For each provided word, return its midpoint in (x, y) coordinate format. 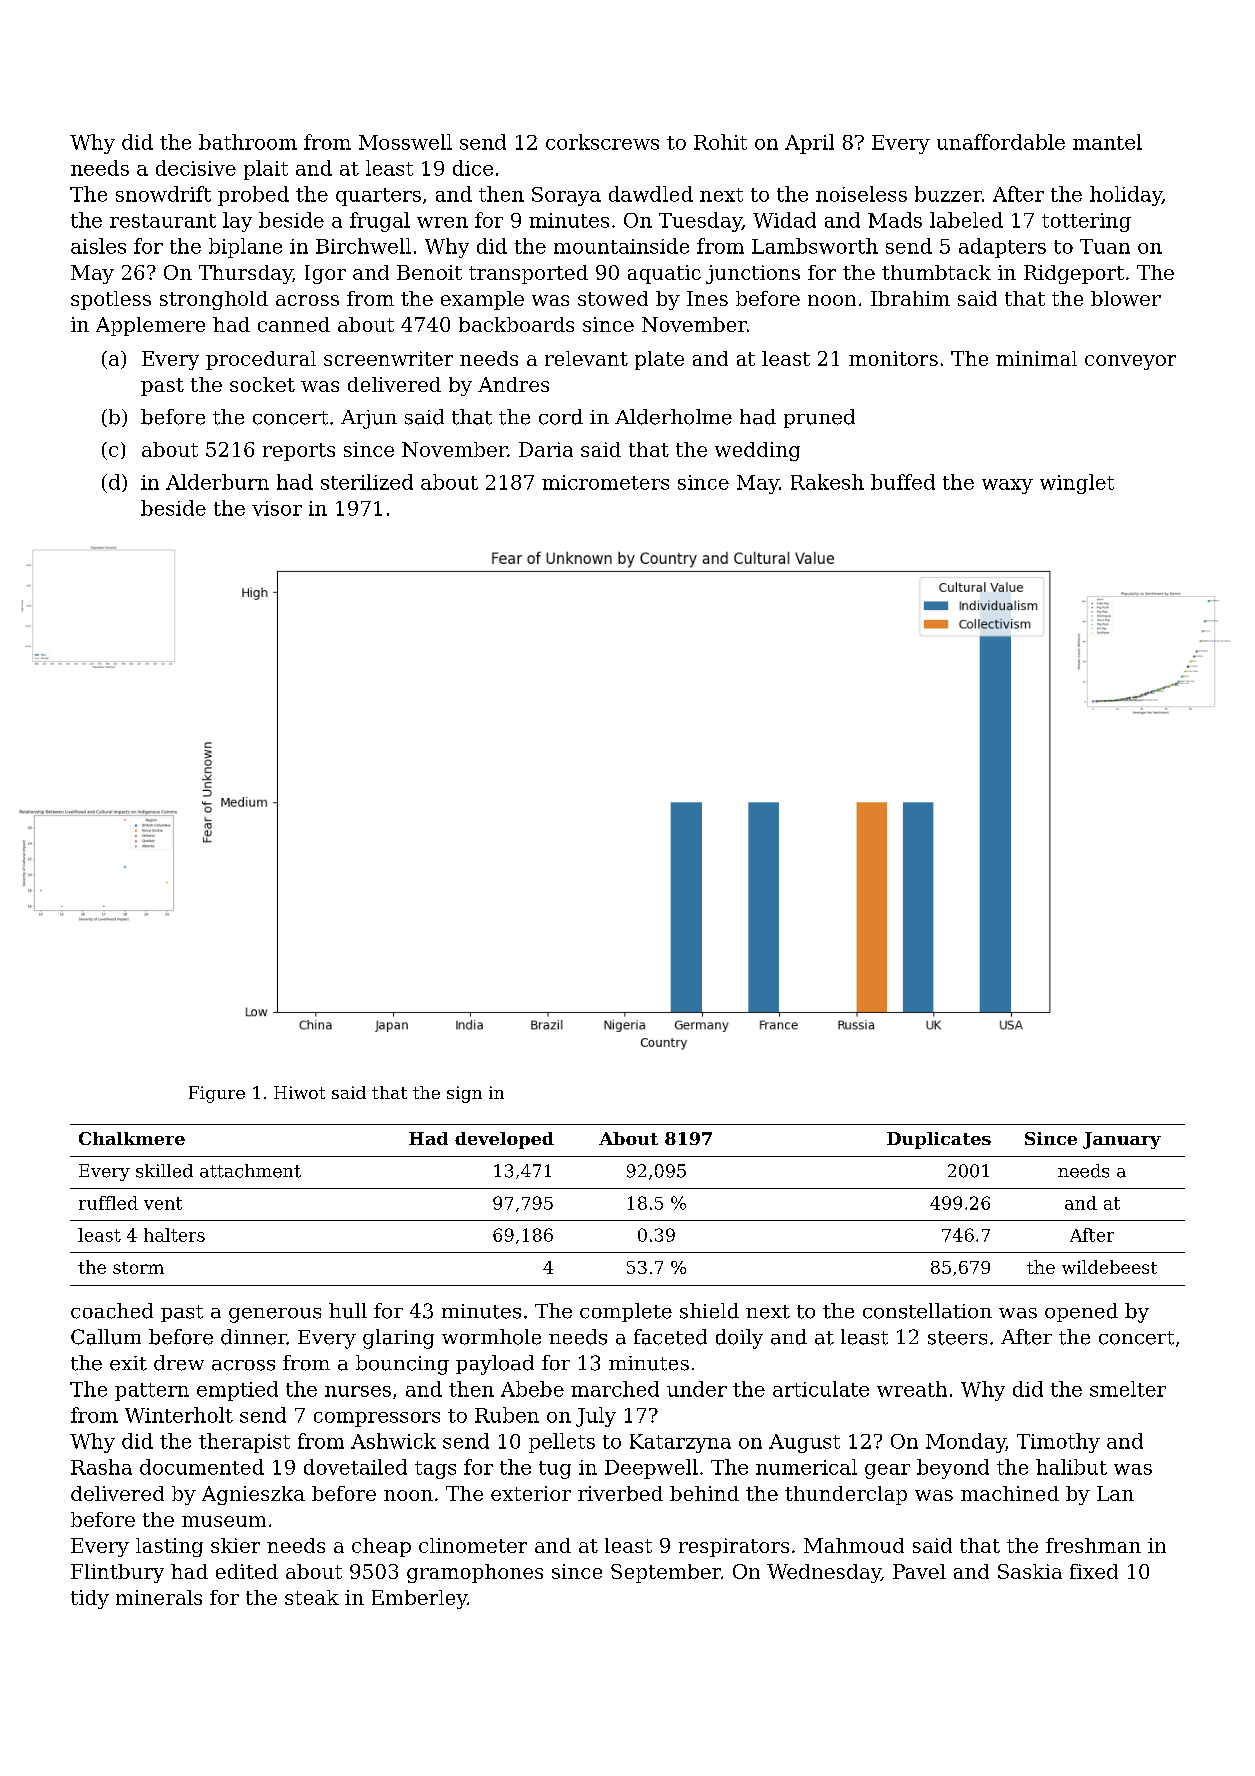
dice (473, 168)
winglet (1077, 484)
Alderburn (217, 482)
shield (709, 1311)
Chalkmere (132, 1138)
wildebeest (1109, 1267)
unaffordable (1001, 142)
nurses (358, 1391)
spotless (111, 300)
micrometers (605, 482)
